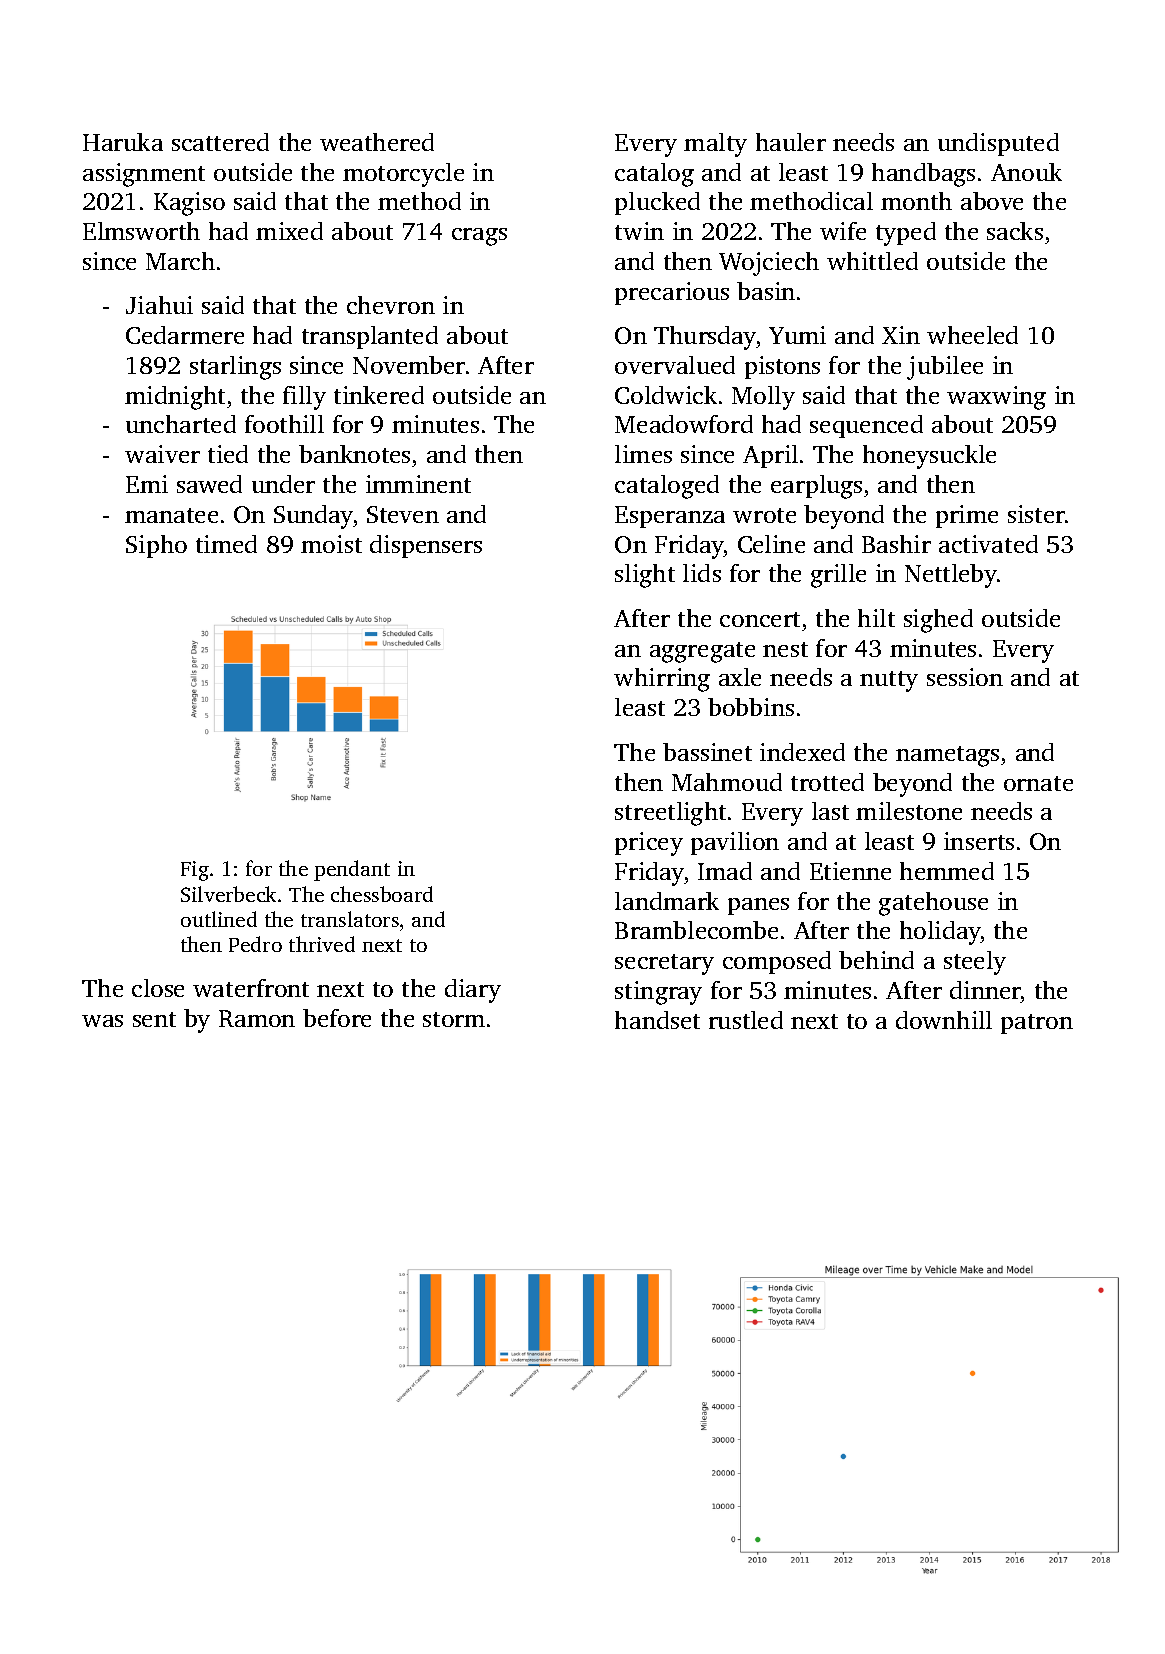  What do you see at coordinates (418, 484) in the image?
I see `imminent` at bounding box center [418, 484].
